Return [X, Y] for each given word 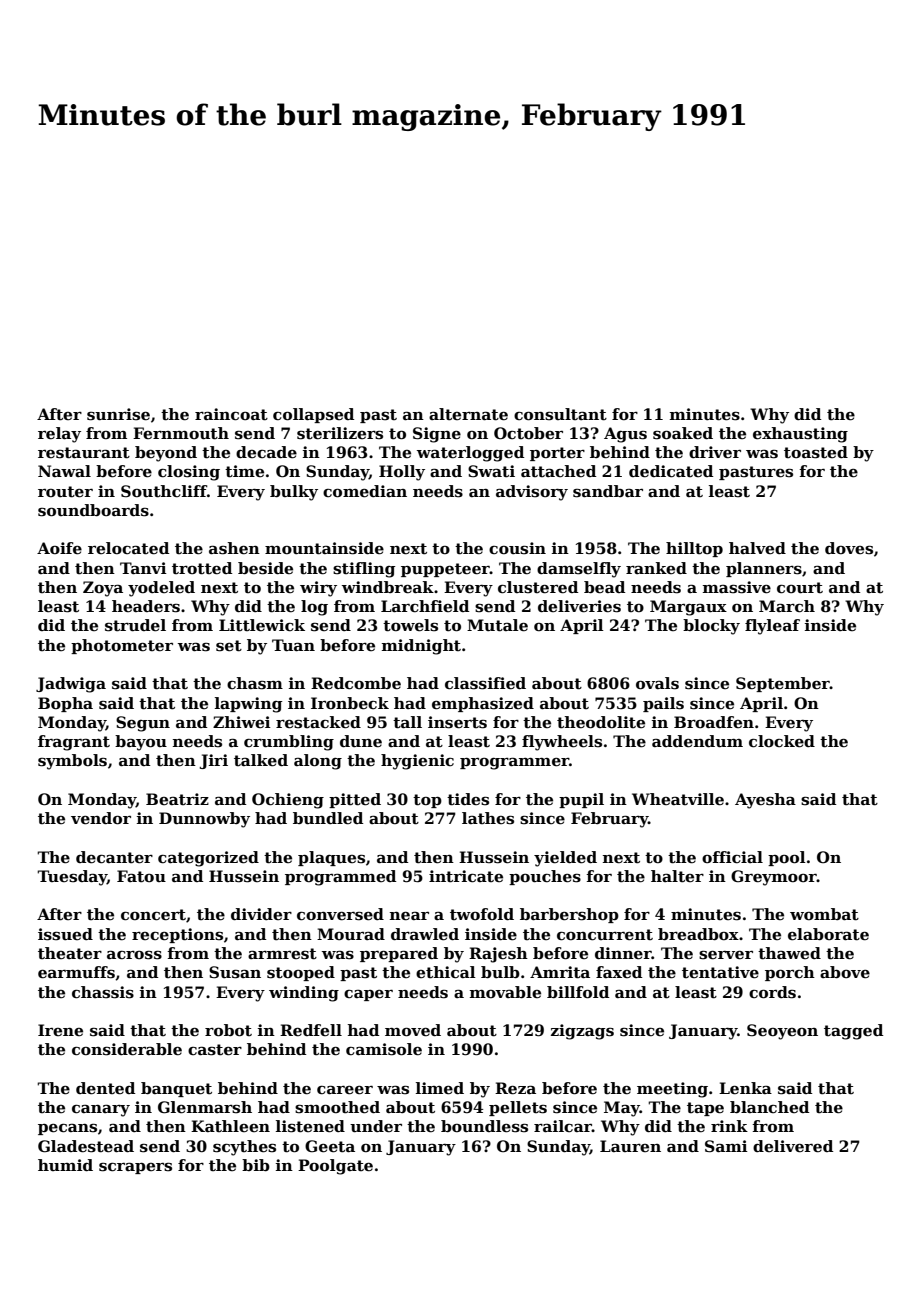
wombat [824, 914]
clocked [782, 741]
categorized [208, 859]
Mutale [497, 625]
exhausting [800, 435]
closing [189, 473]
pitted [355, 800]
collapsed [313, 415]
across [134, 955]
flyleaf [772, 627]
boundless [484, 1126]
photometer [122, 646]
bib [256, 1165]
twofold [482, 914]
